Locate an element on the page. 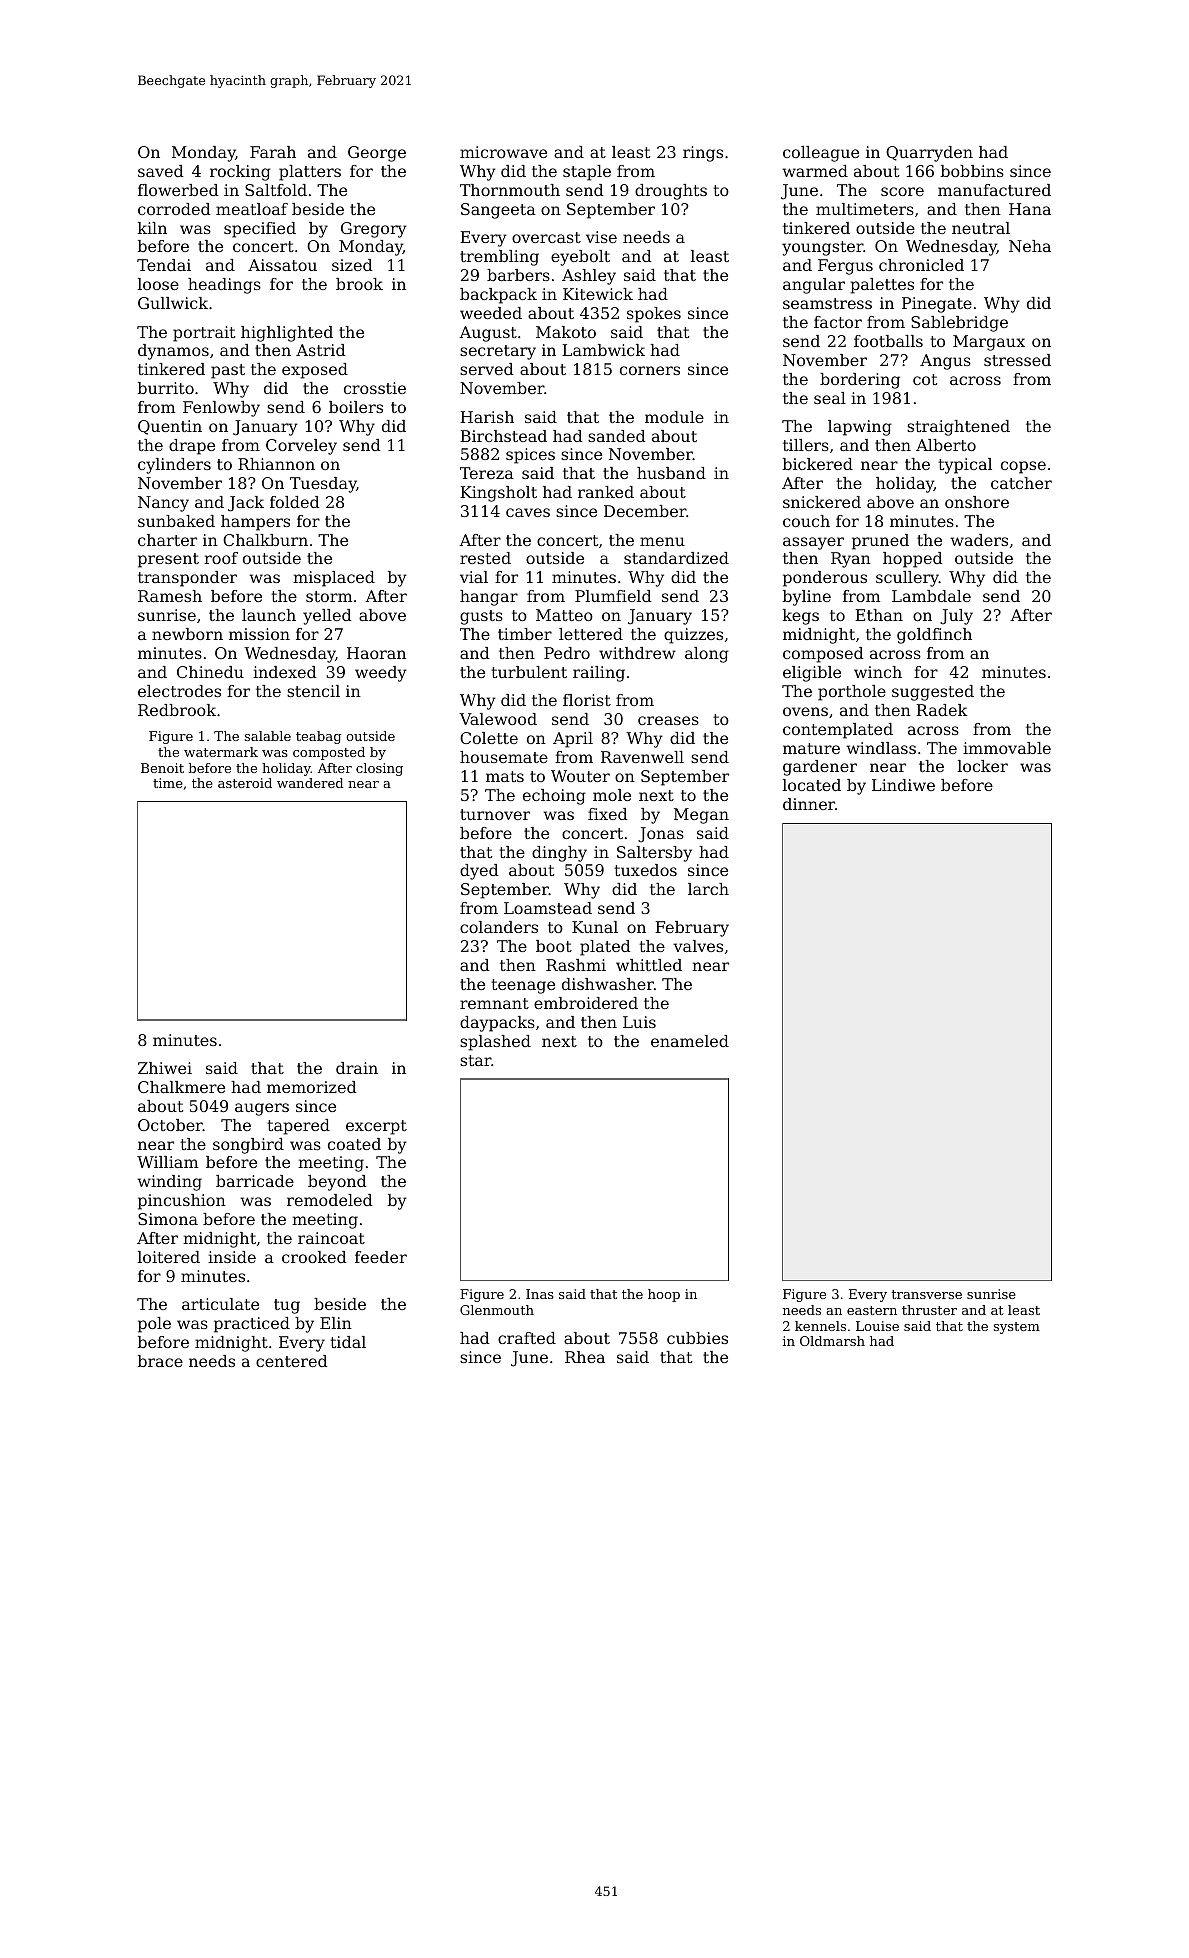  enameled is located at coordinates (690, 1041).
